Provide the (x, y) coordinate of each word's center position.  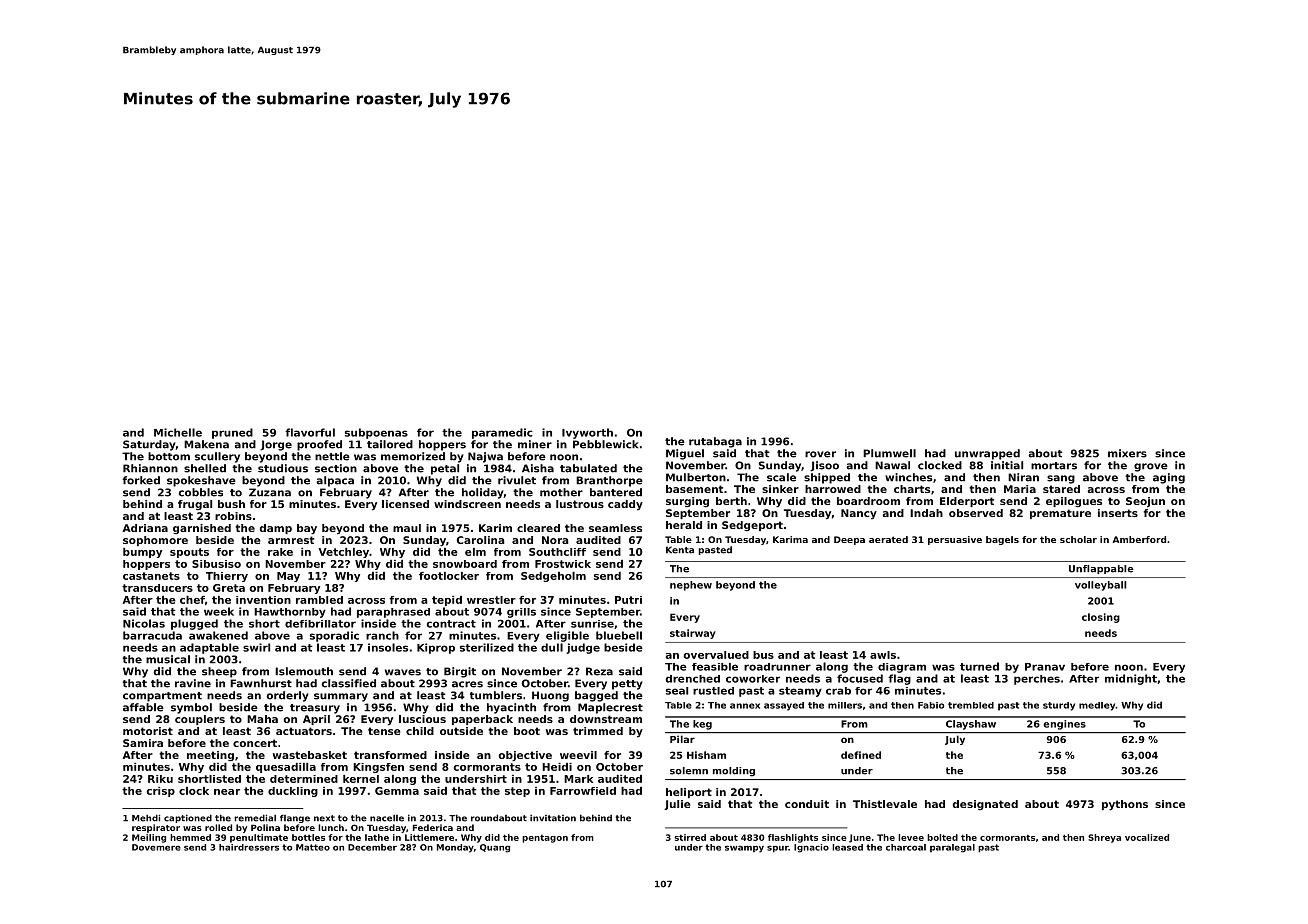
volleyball (1101, 586)
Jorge (276, 445)
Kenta (680, 550)
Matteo (313, 847)
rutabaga (715, 442)
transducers (157, 588)
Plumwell (889, 453)
